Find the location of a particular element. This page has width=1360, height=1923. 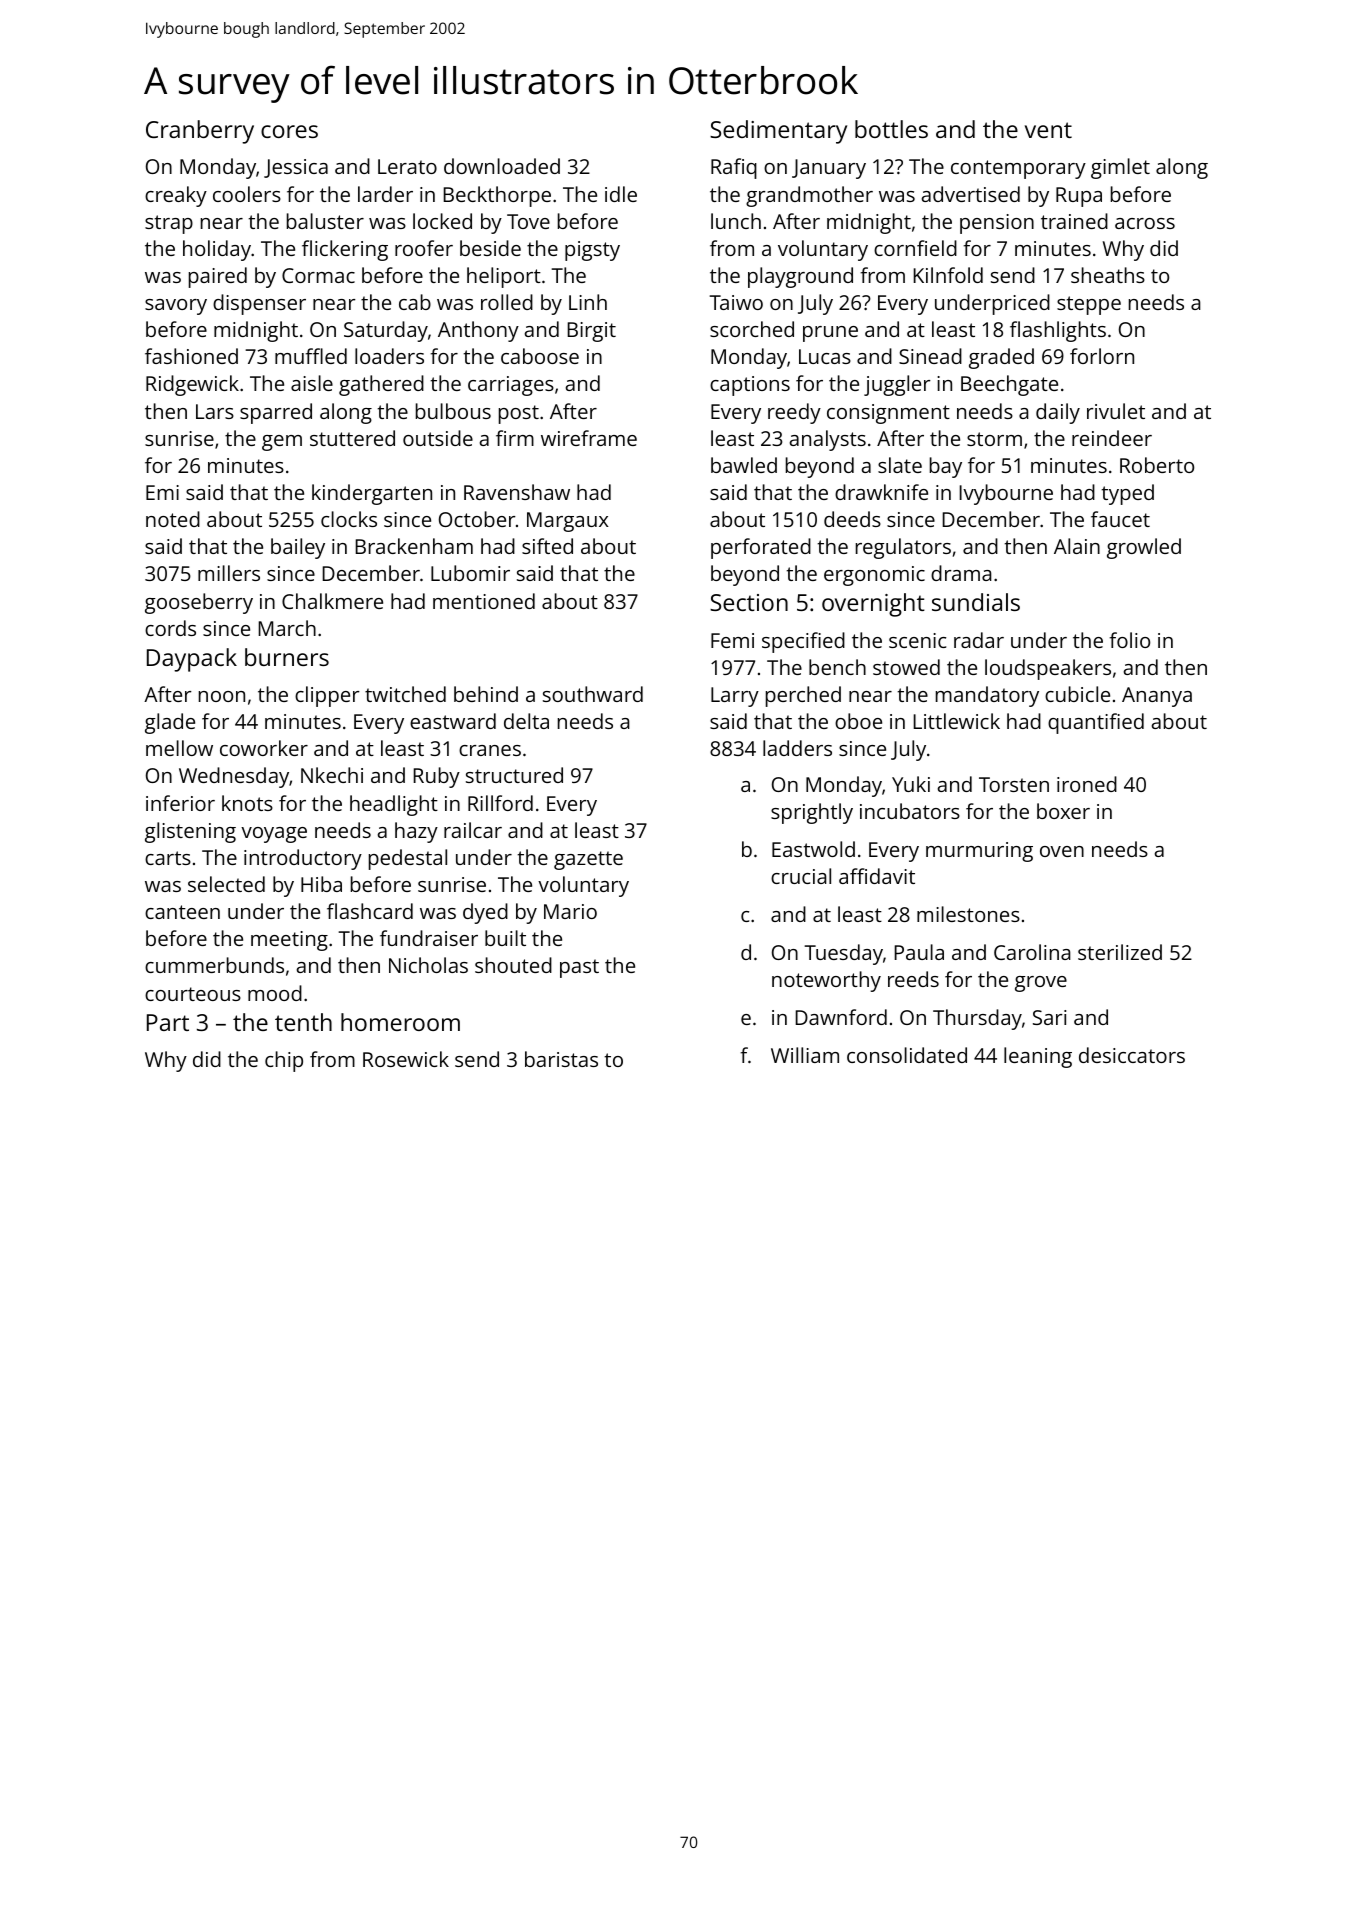

gimlet is located at coordinates (1120, 168).
